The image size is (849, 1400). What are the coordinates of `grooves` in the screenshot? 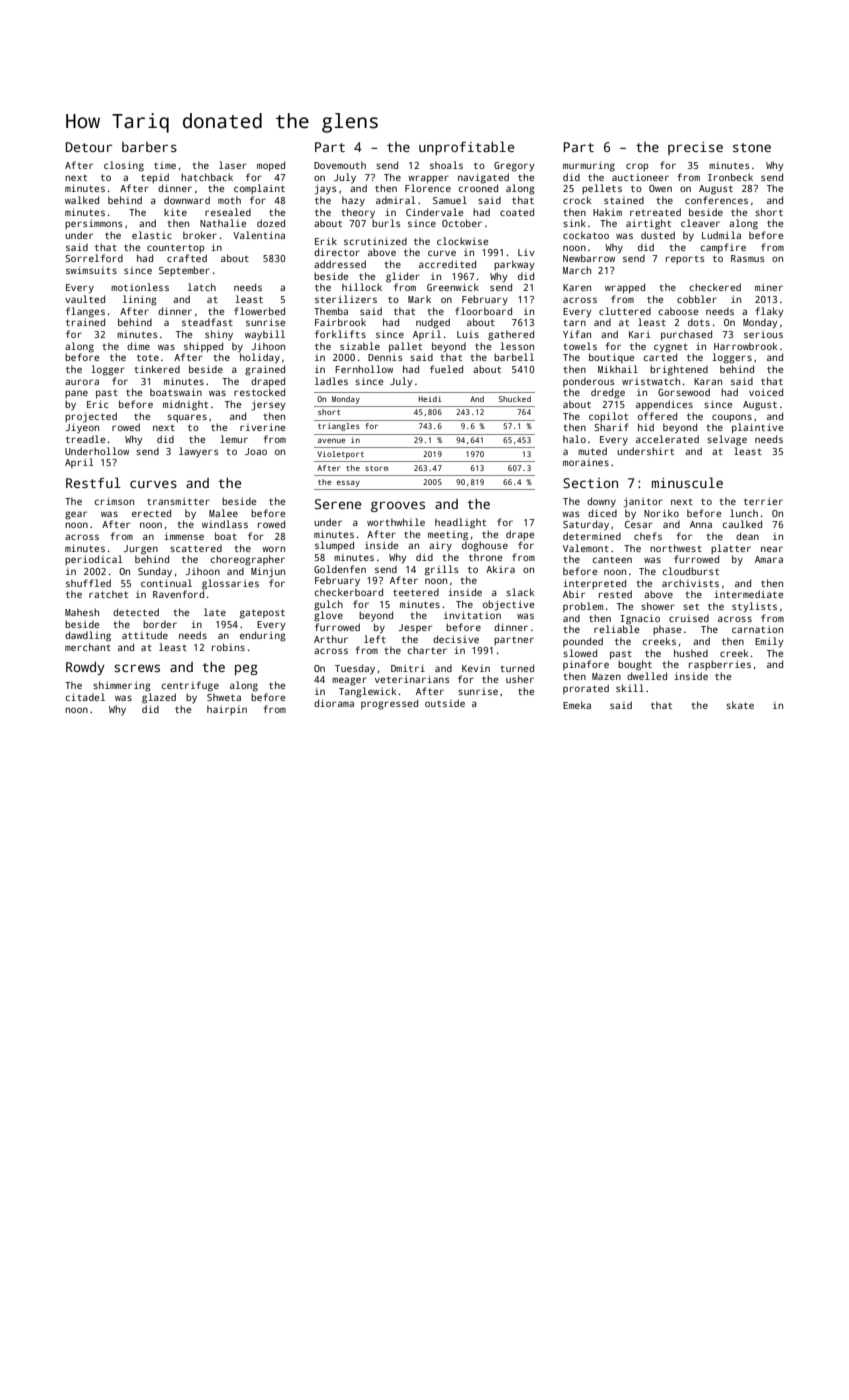 It's located at (398, 506).
